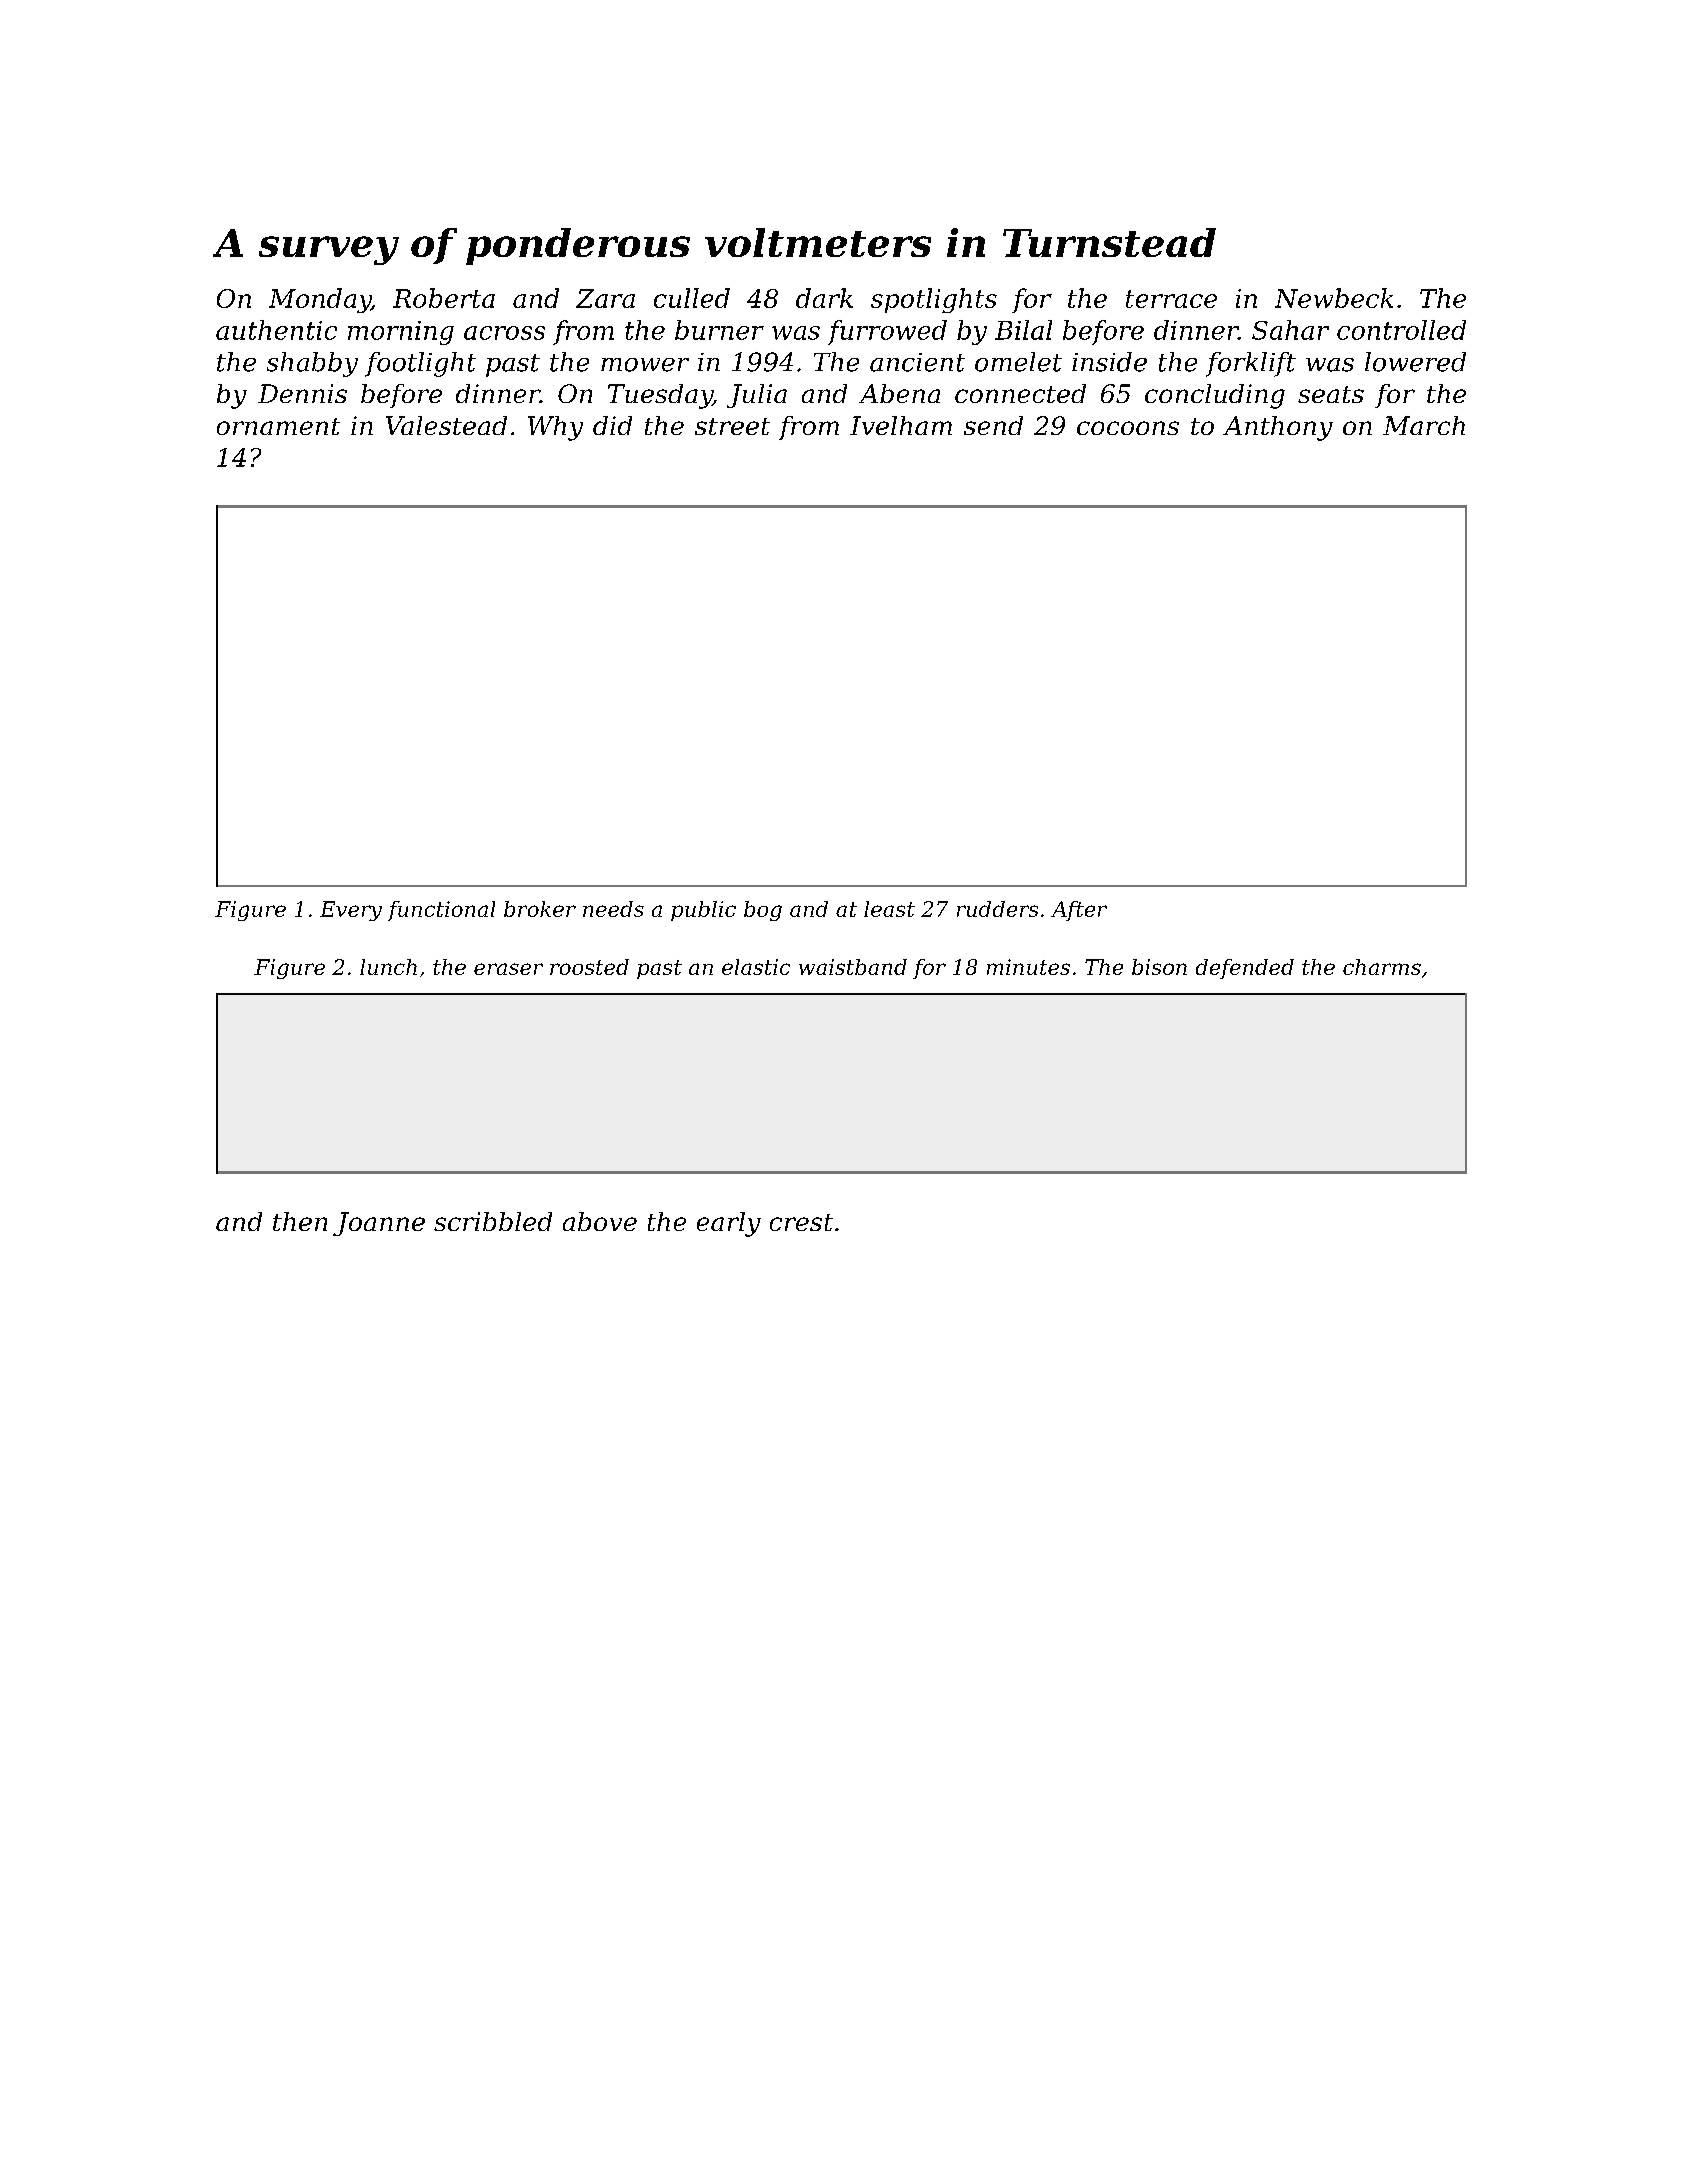 This document has height=2178, width=1683. I want to click on functional, so click(441, 911).
